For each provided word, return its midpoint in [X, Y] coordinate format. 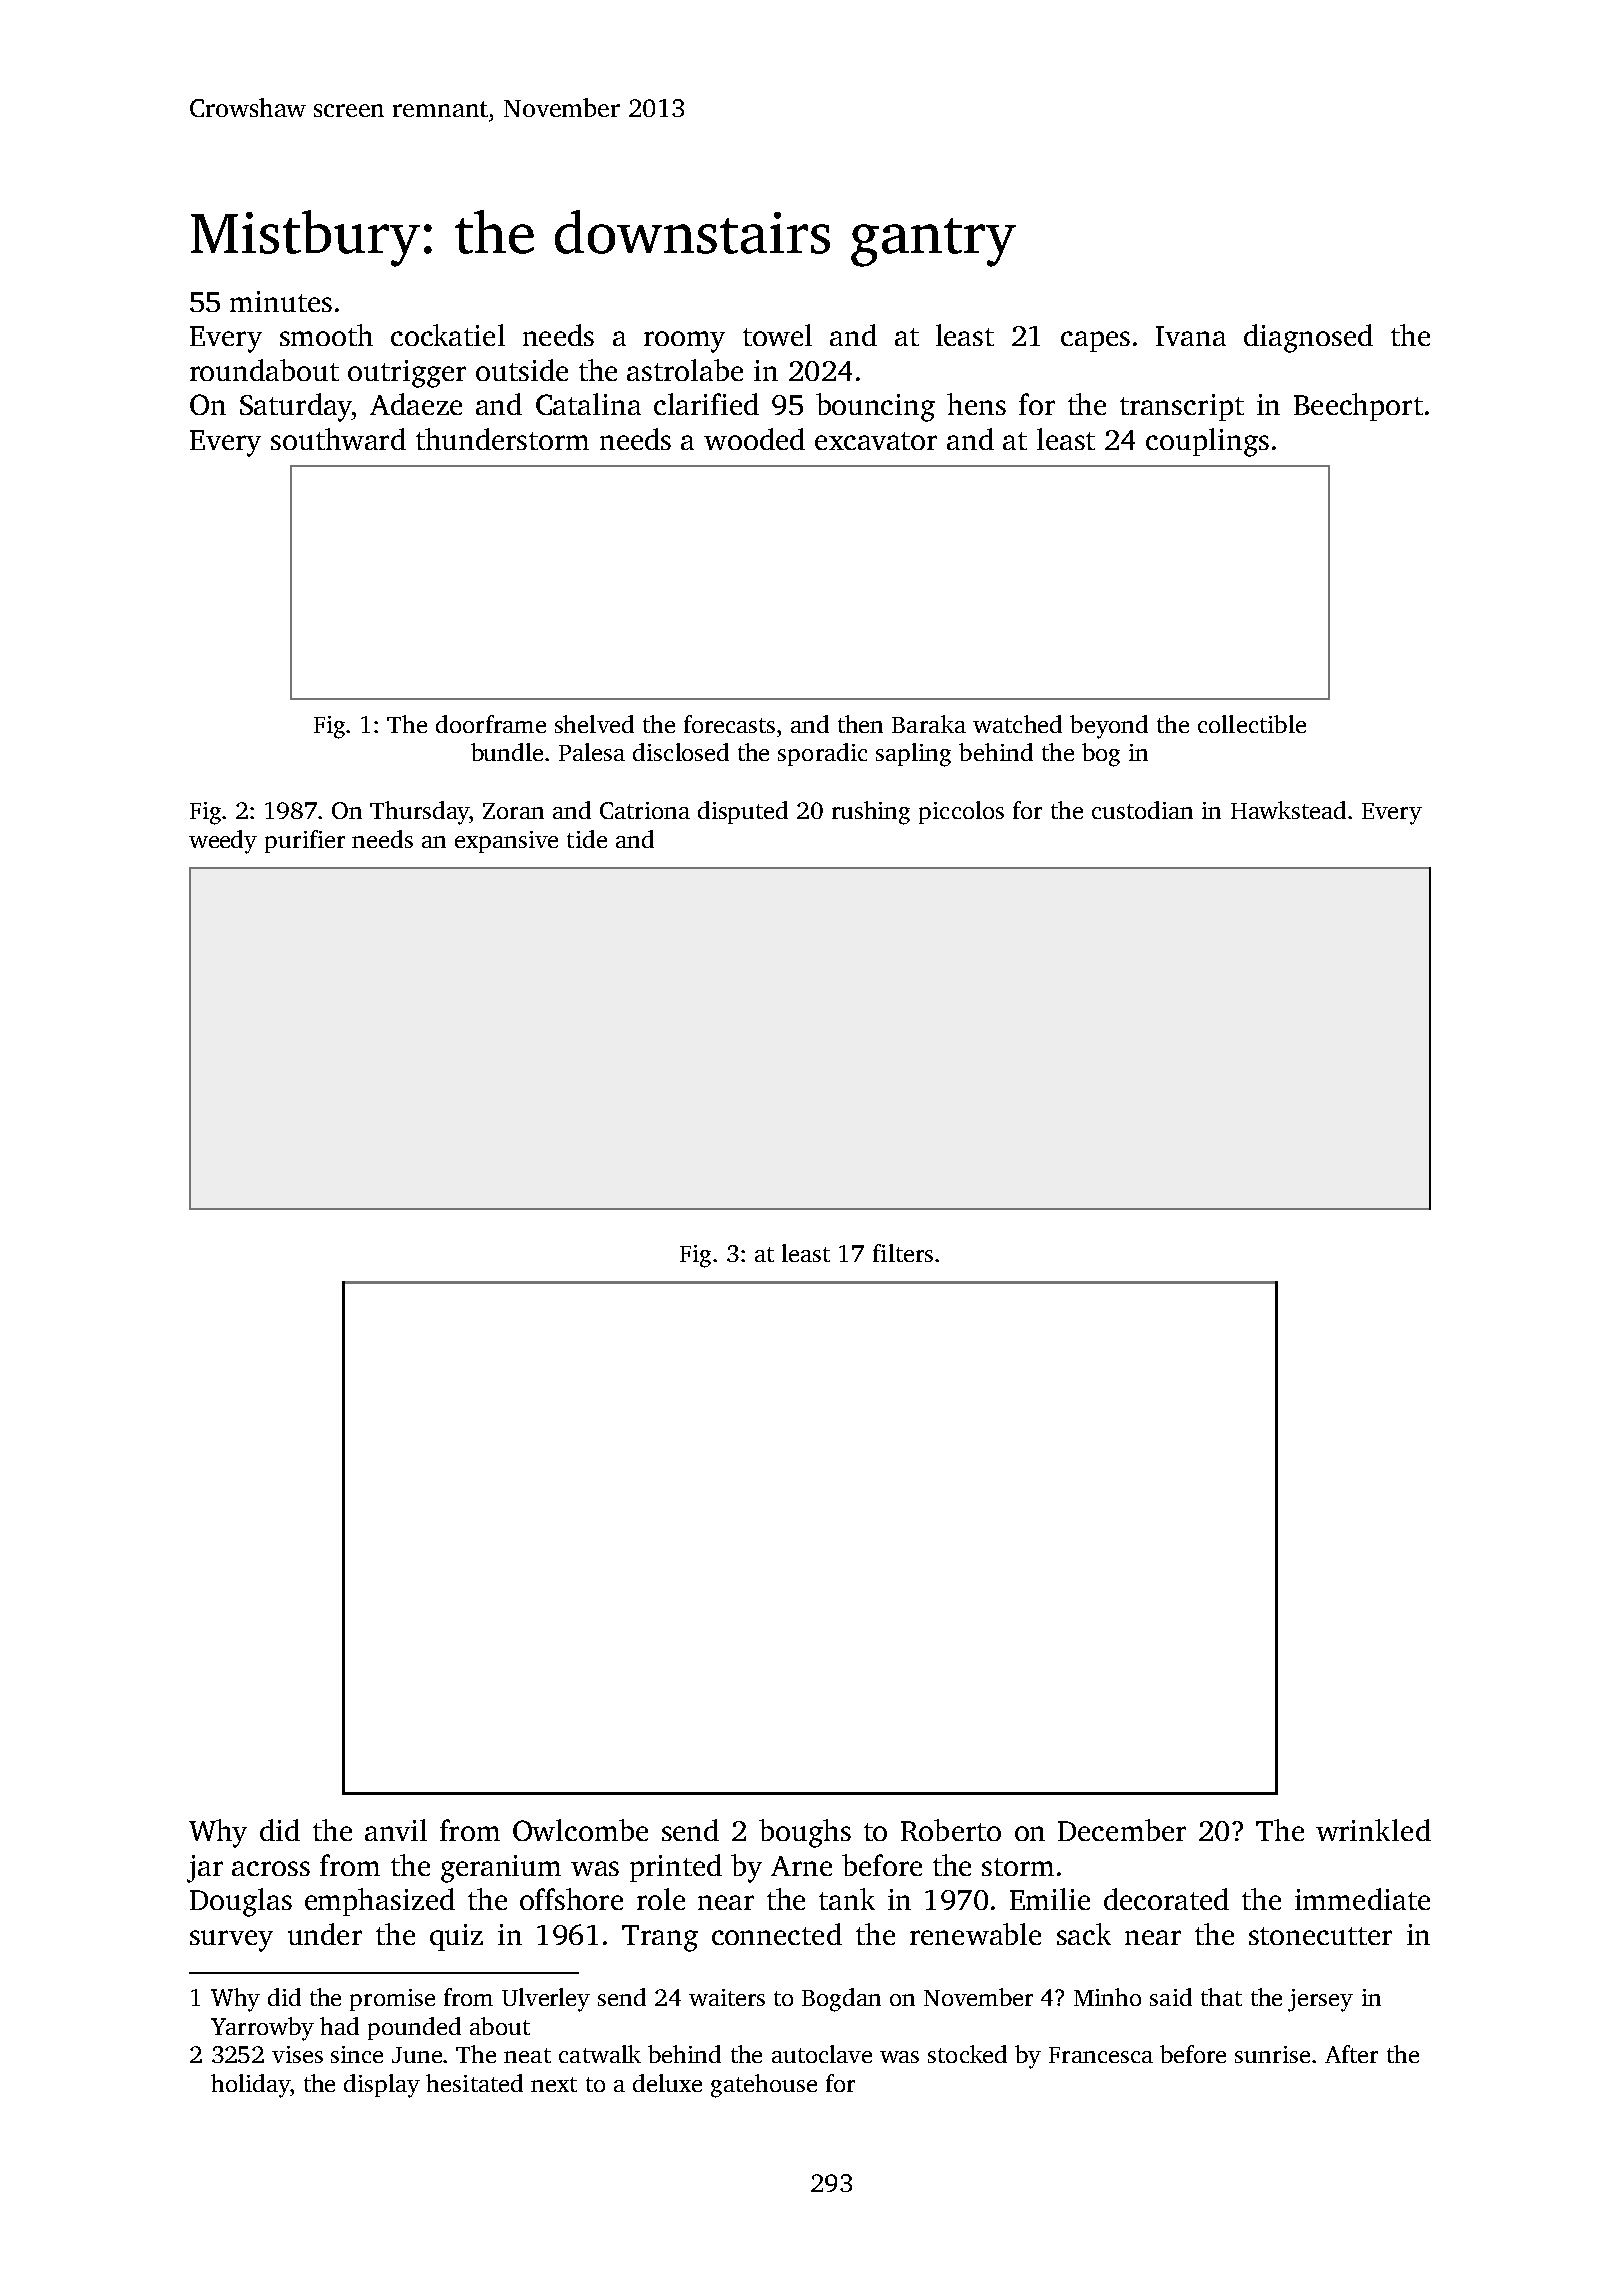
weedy [223, 842]
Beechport [1358, 407]
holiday [250, 2086]
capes [1095, 341]
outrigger [407, 374]
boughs [805, 1833]
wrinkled [1373, 1830]
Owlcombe [580, 1830]
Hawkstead [1288, 810]
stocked [967, 2054]
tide [587, 839]
